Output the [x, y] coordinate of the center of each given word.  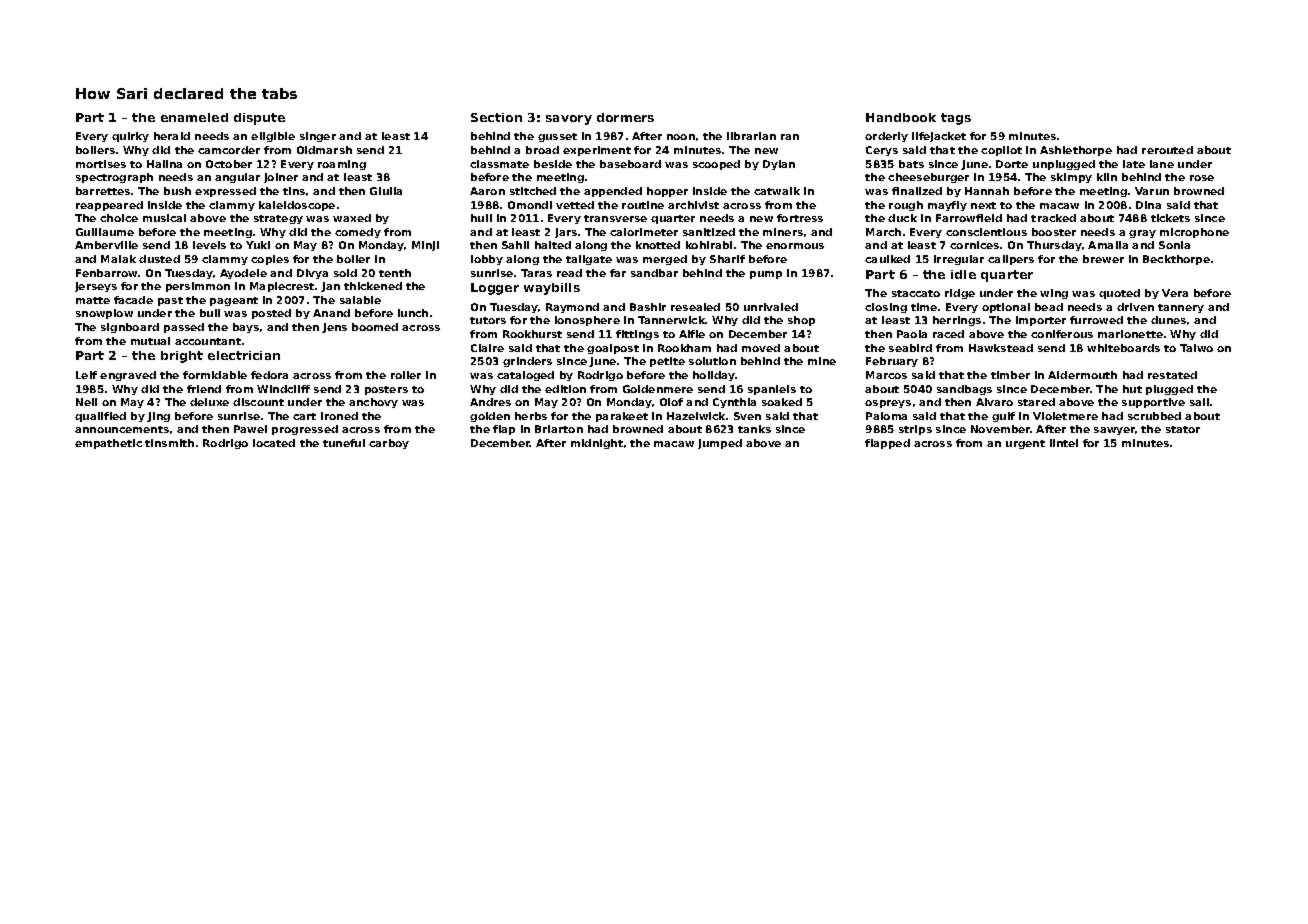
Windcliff [283, 389]
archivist [693, 205]
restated [1172, 375]
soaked [782, 402]
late [1134, 164]
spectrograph [114, 178]
